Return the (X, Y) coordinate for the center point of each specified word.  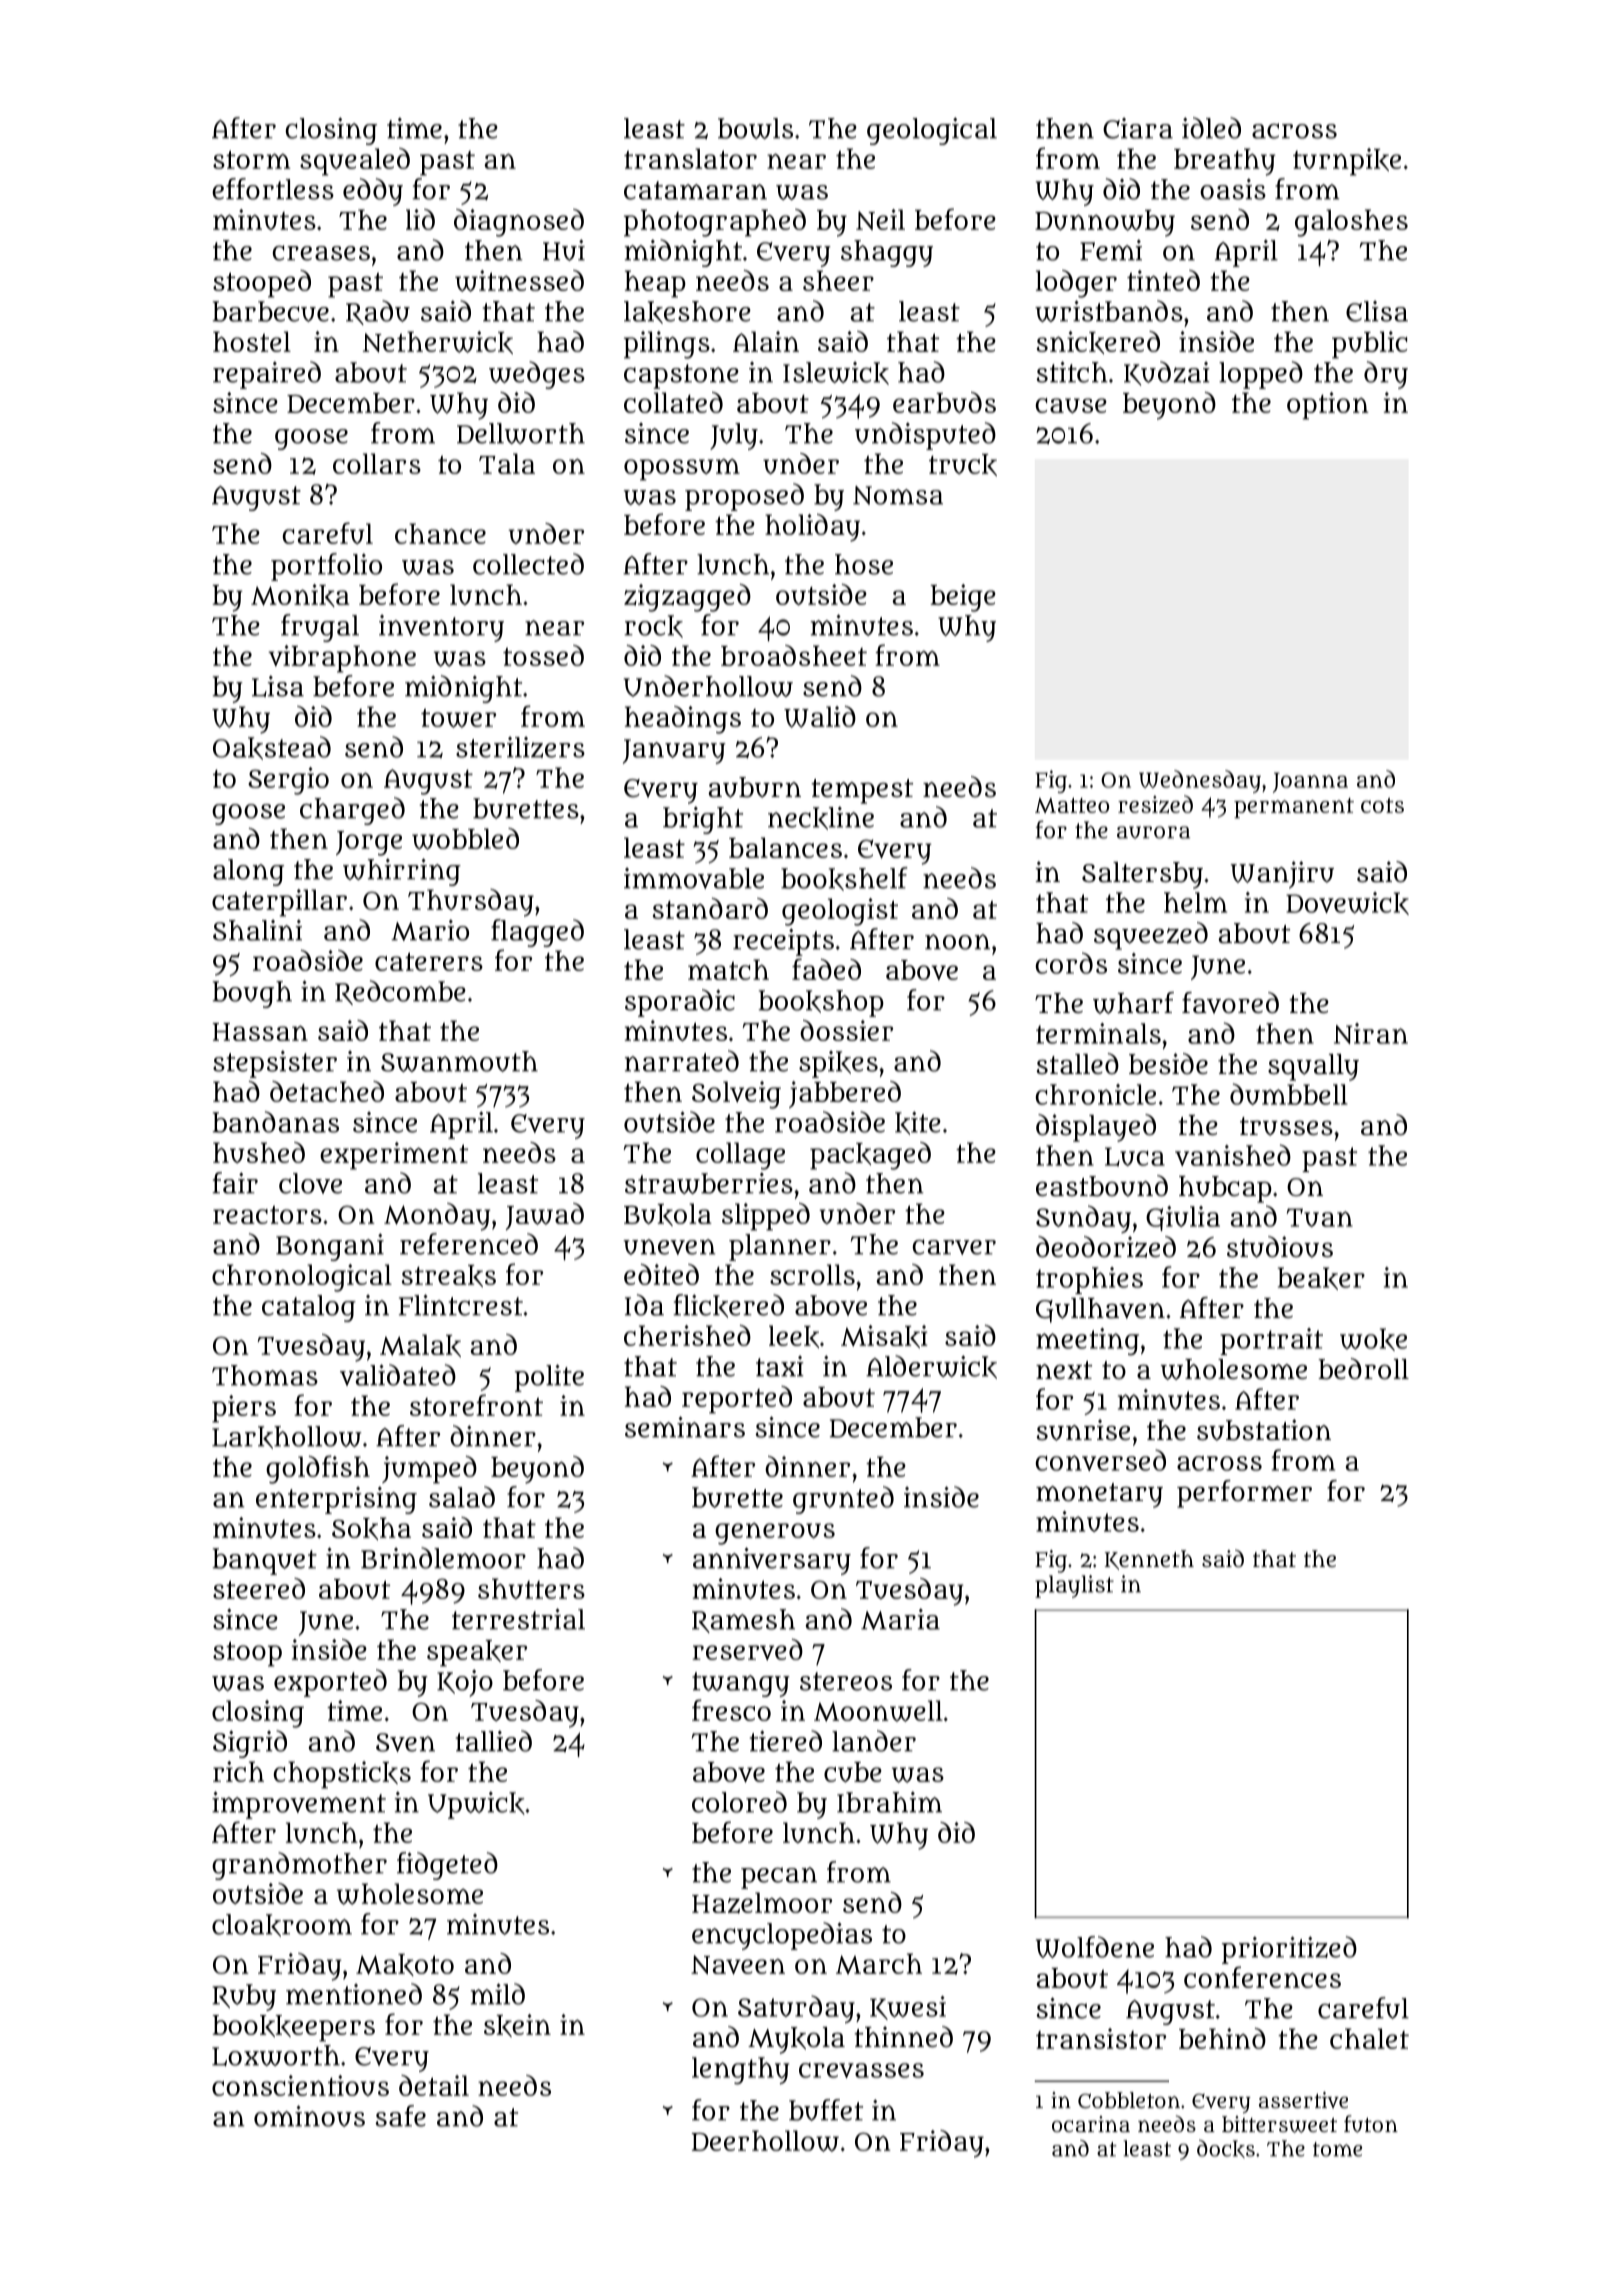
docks (1226, 2149)
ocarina (1091, 2124)
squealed (355, 162)
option (1328, 406)
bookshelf (844, 879)
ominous (309, 2116)
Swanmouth (459, 1061)
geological (932, 131)
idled (1211, 128)
